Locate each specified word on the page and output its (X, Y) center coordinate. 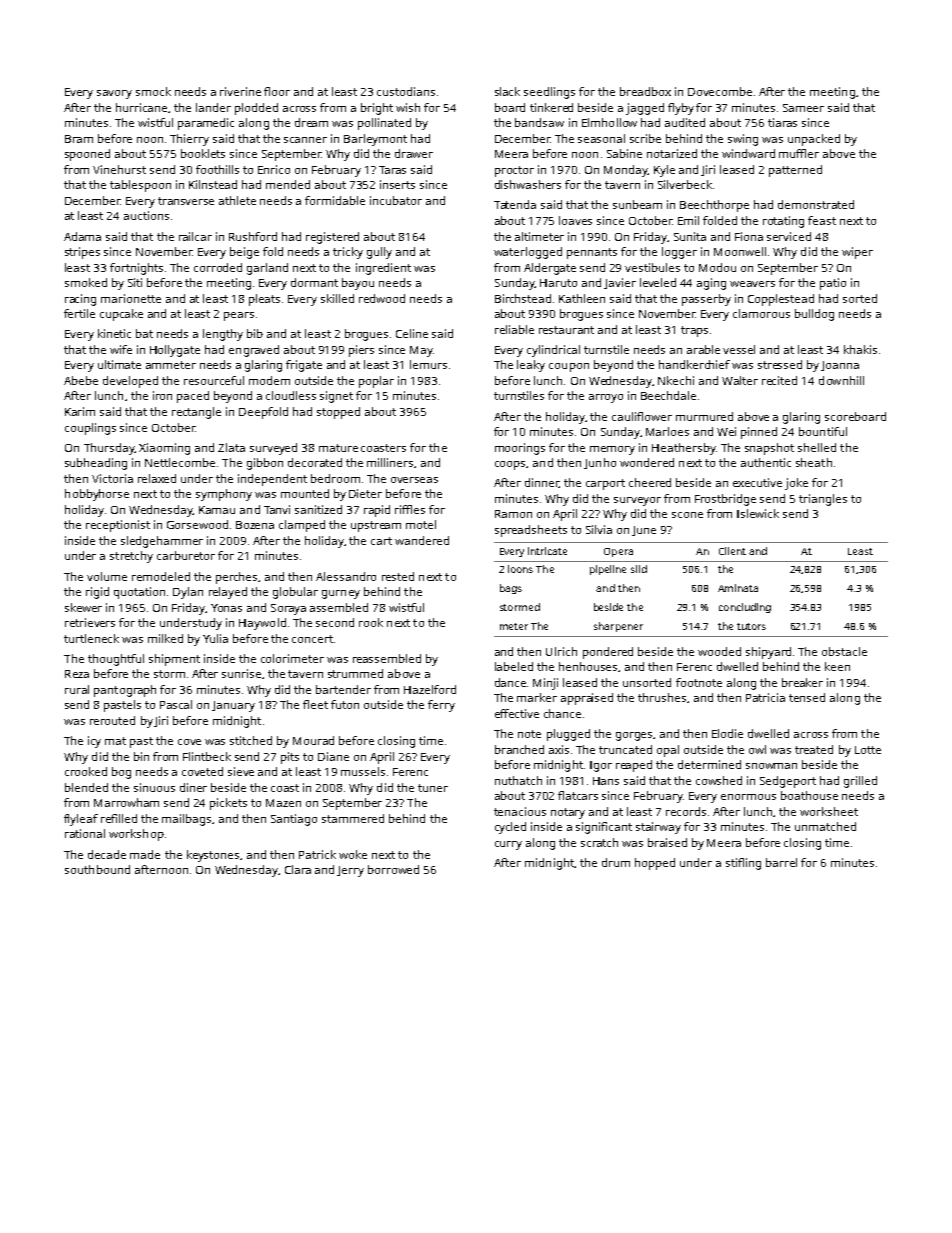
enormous (748, 797)
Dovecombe (720, 91)
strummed (355, 673)
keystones (213, 856)
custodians (406, 91)
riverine (240, 91)
